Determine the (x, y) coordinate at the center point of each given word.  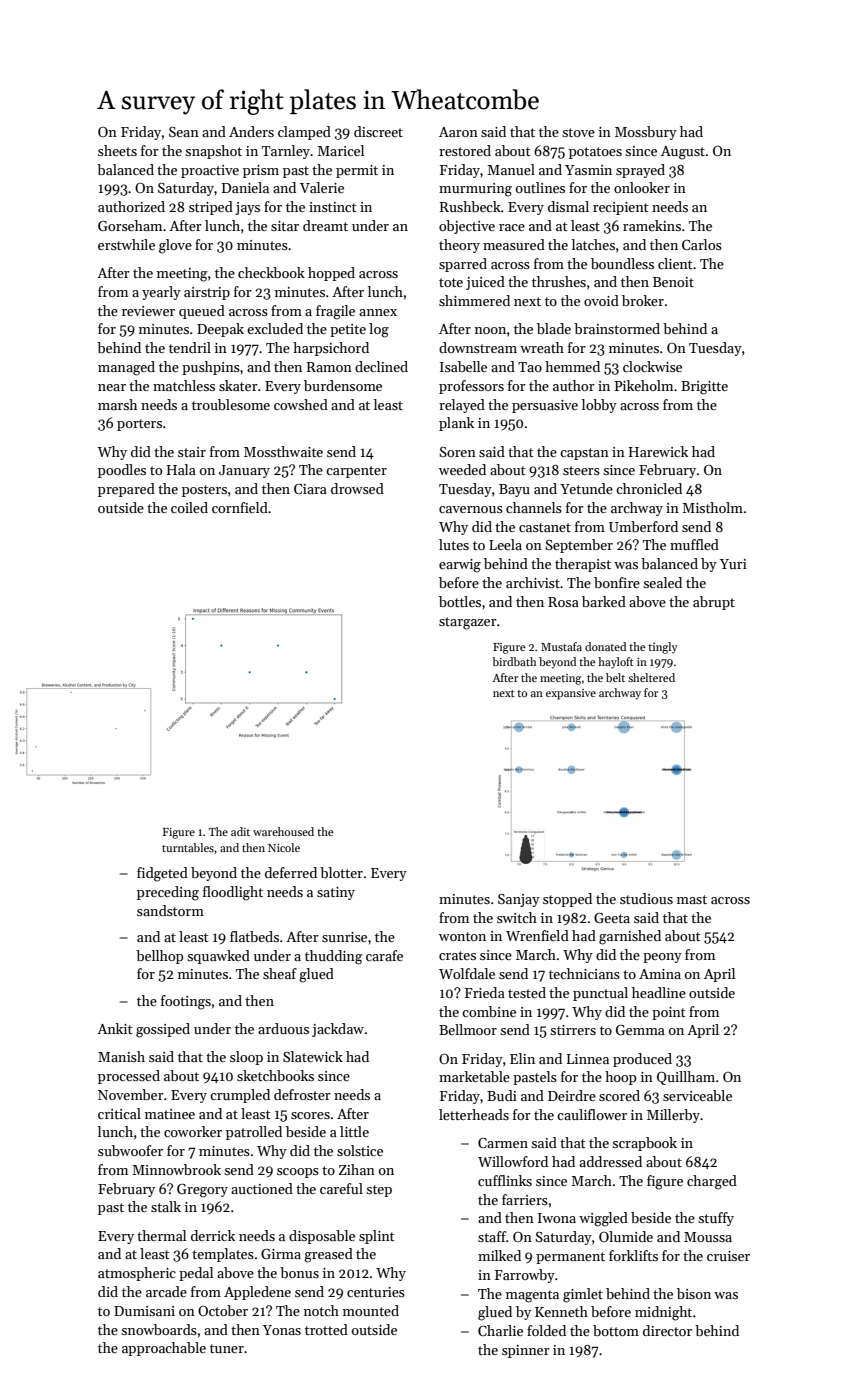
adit (240, 831)
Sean (184, 132)
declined (381, 366)
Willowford (513, 1161)
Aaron (458, 132)
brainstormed (617, 328)
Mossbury (646, 133)
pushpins (211, 368)
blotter (341, 872)
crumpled (240, 1096)
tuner (227, 1348)
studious (646, 898)
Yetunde (586, 488)
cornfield (240, 507)
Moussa (708, 1237)
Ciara (310, 489)
